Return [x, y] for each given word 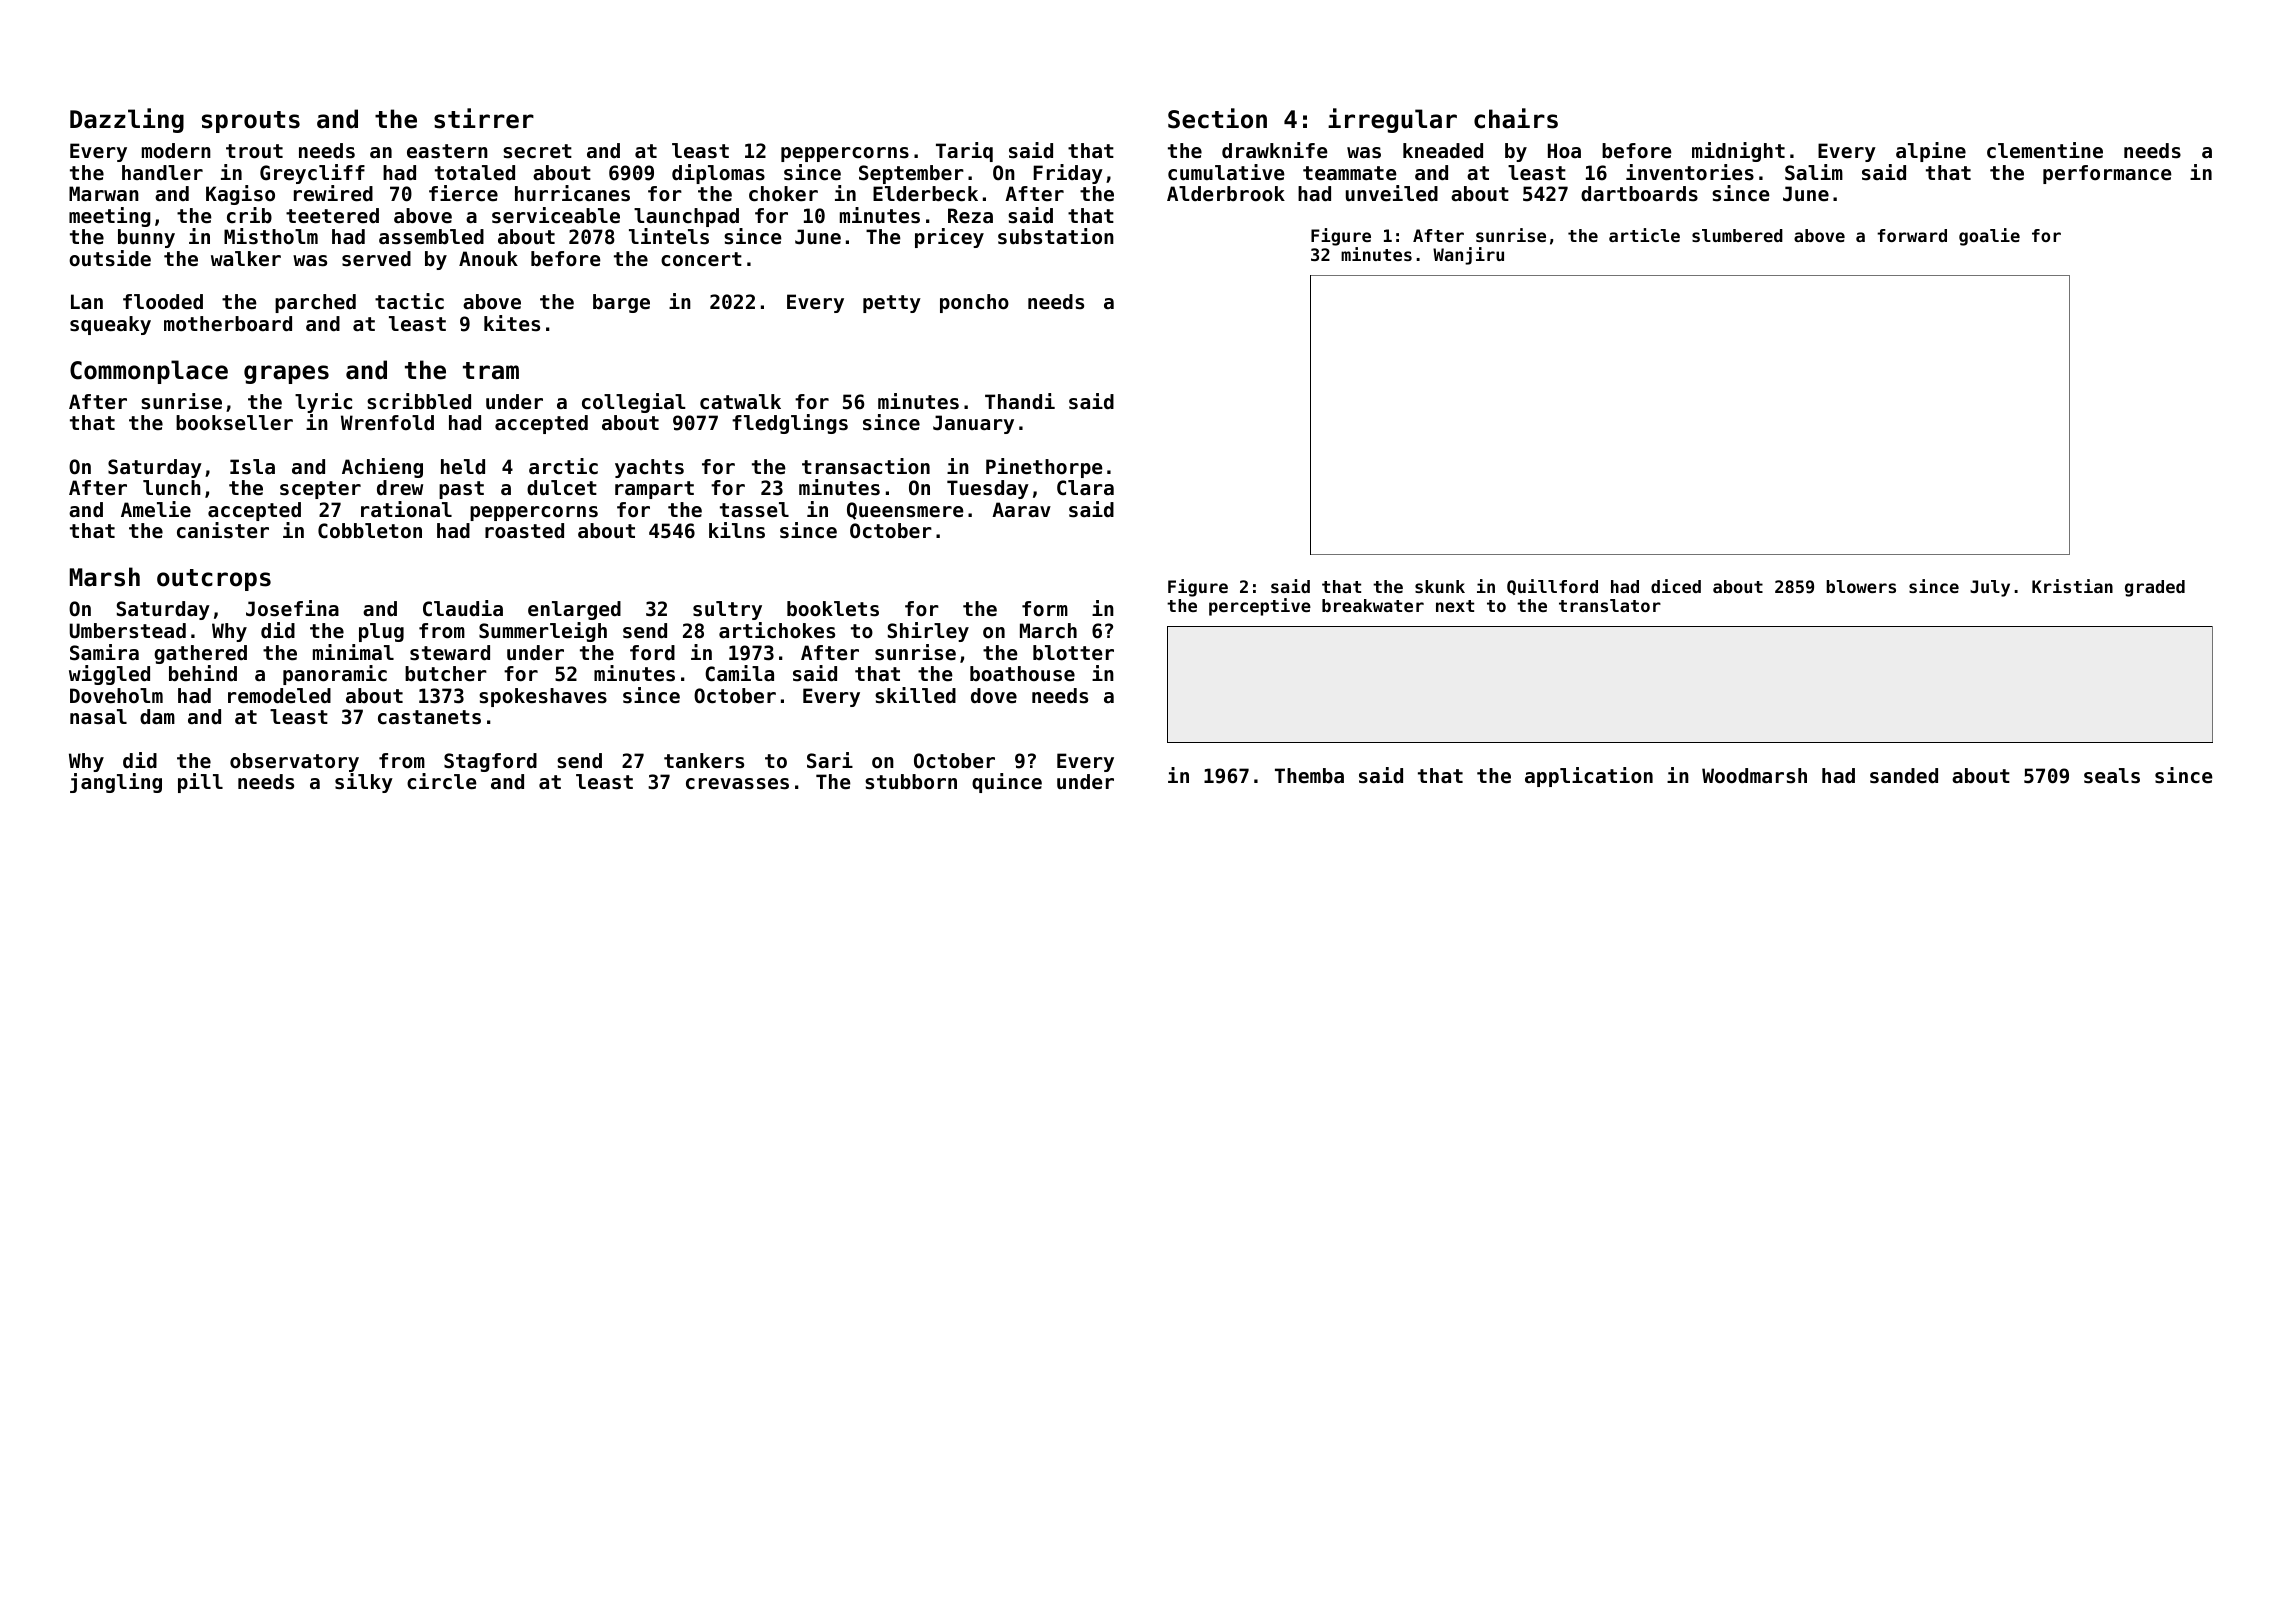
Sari [830, 760]
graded [2155, 588]
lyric [323, 403]
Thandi [1020, 401]
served [376, 259]
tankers [704, 761]
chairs [1516, 118]
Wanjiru [1468, 256]
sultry [727, 610]
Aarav [1021, 509]
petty [892, 304]
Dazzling [127, 120]
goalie [1989, 237]
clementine [2045, 150]
